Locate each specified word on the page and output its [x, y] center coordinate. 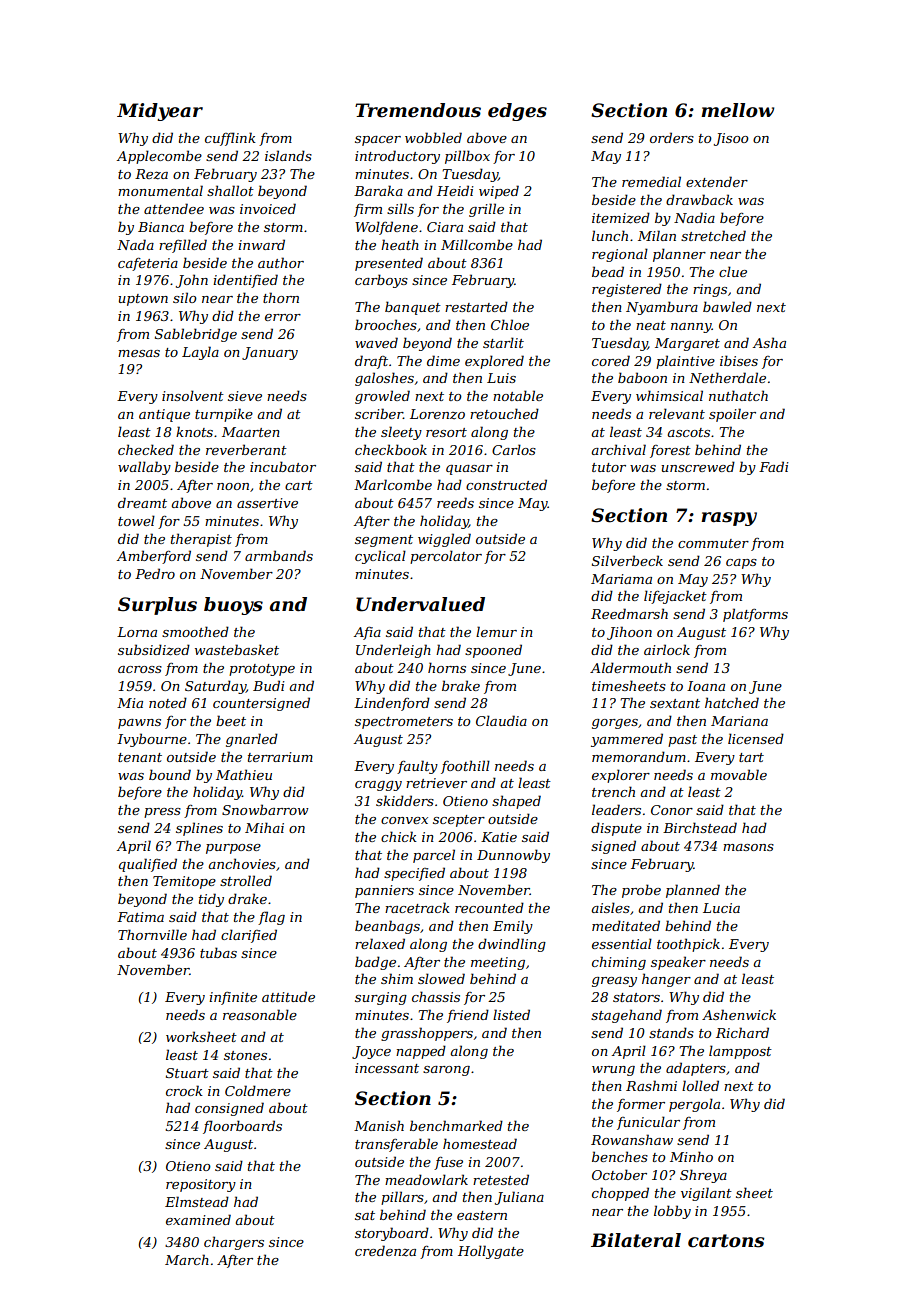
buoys [233, 606]
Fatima [140, 917]
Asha [769, 342]
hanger [666, 980]
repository [201, 1185]
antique [164, 415]
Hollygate [491, 1252]
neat [651, 325]
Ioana [706, 686]
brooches [386, 324]
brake [461, 685]
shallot [230, 190]
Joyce [371, 1052]
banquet [413, 308]
